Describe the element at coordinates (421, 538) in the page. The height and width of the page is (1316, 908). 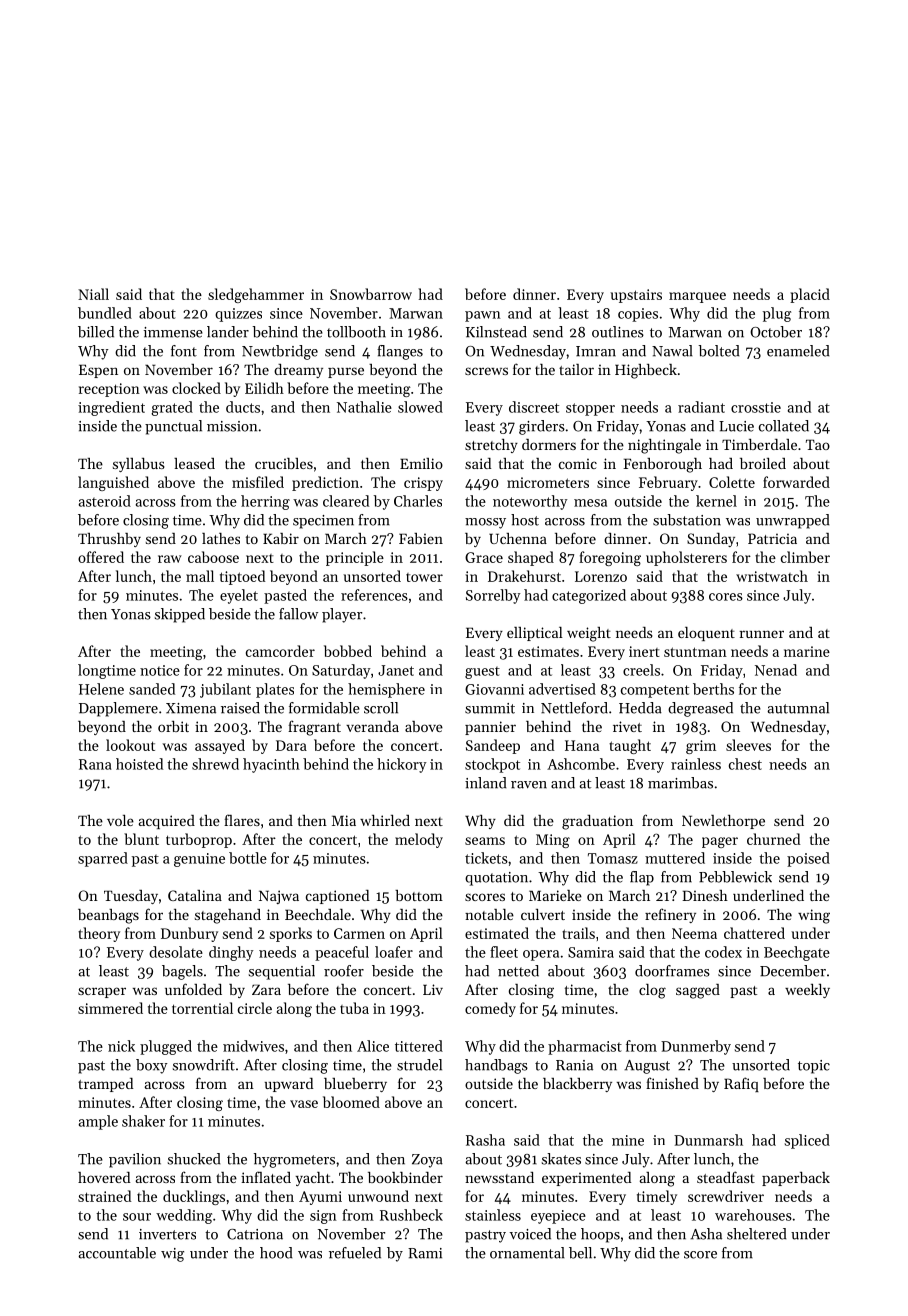
I see `Fabien` at that location.
